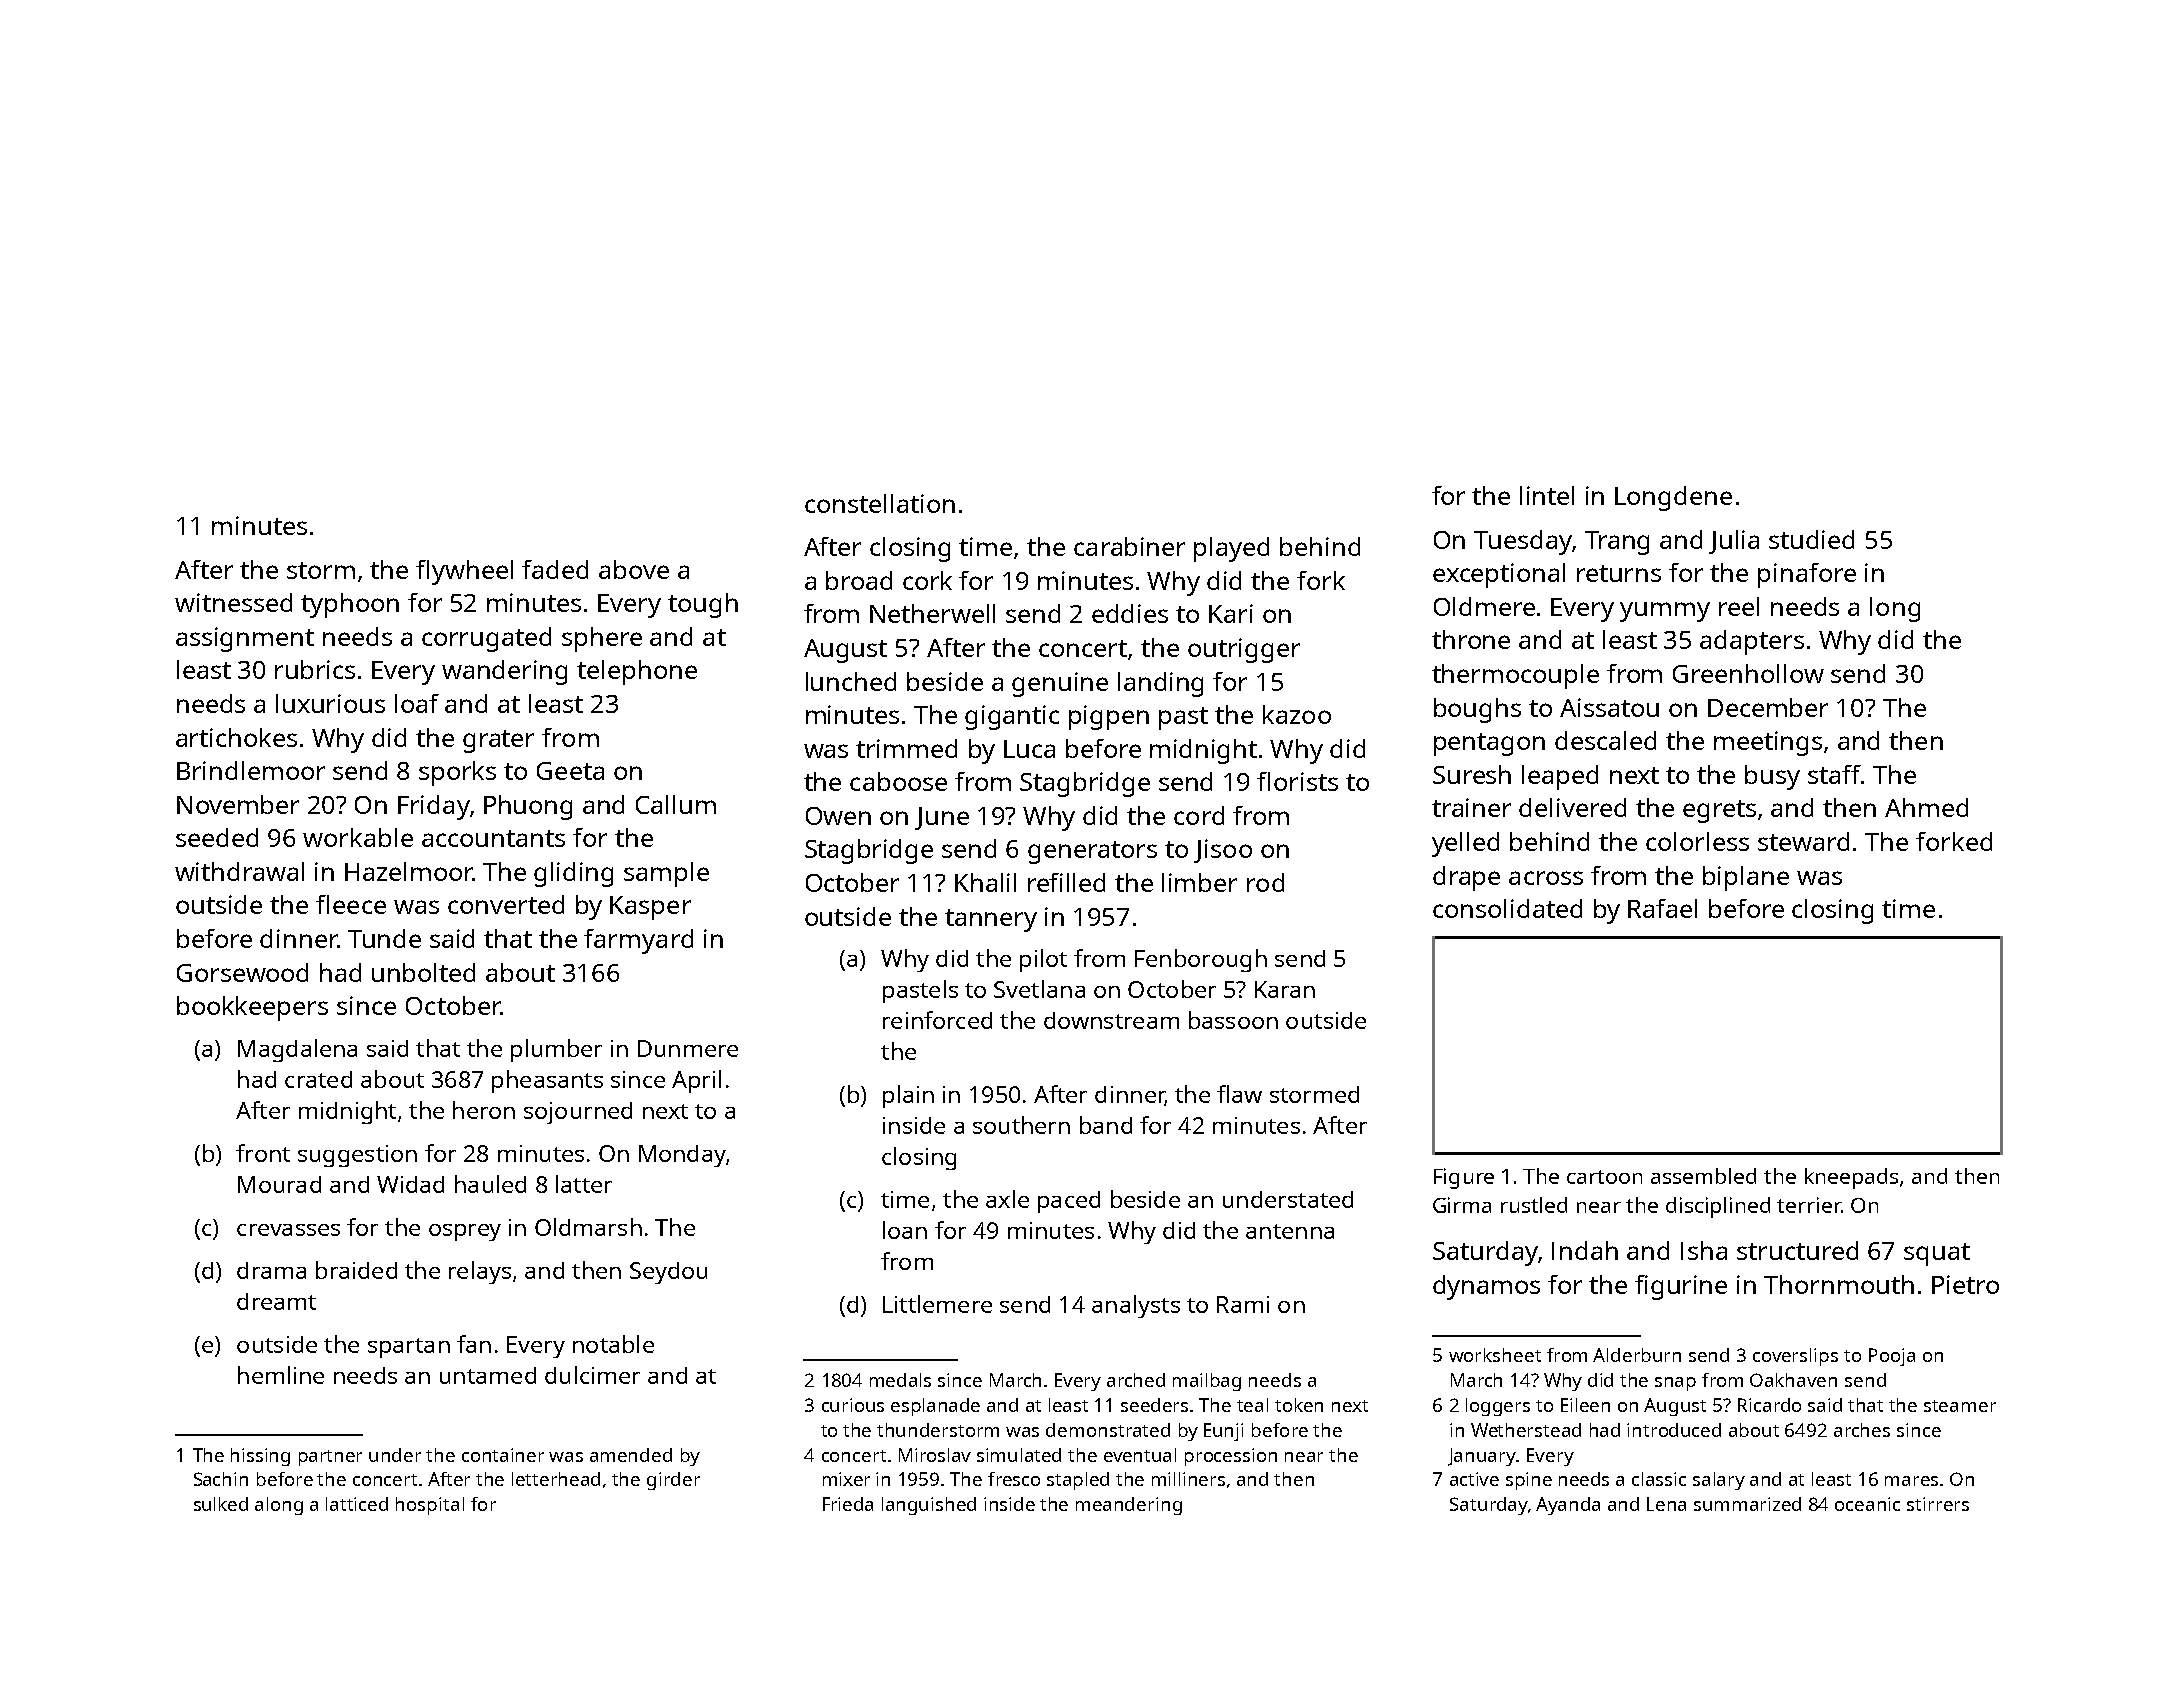 This screenshot has width=2178, height=1683. I want to click on genuine, so click(1060, 684).
